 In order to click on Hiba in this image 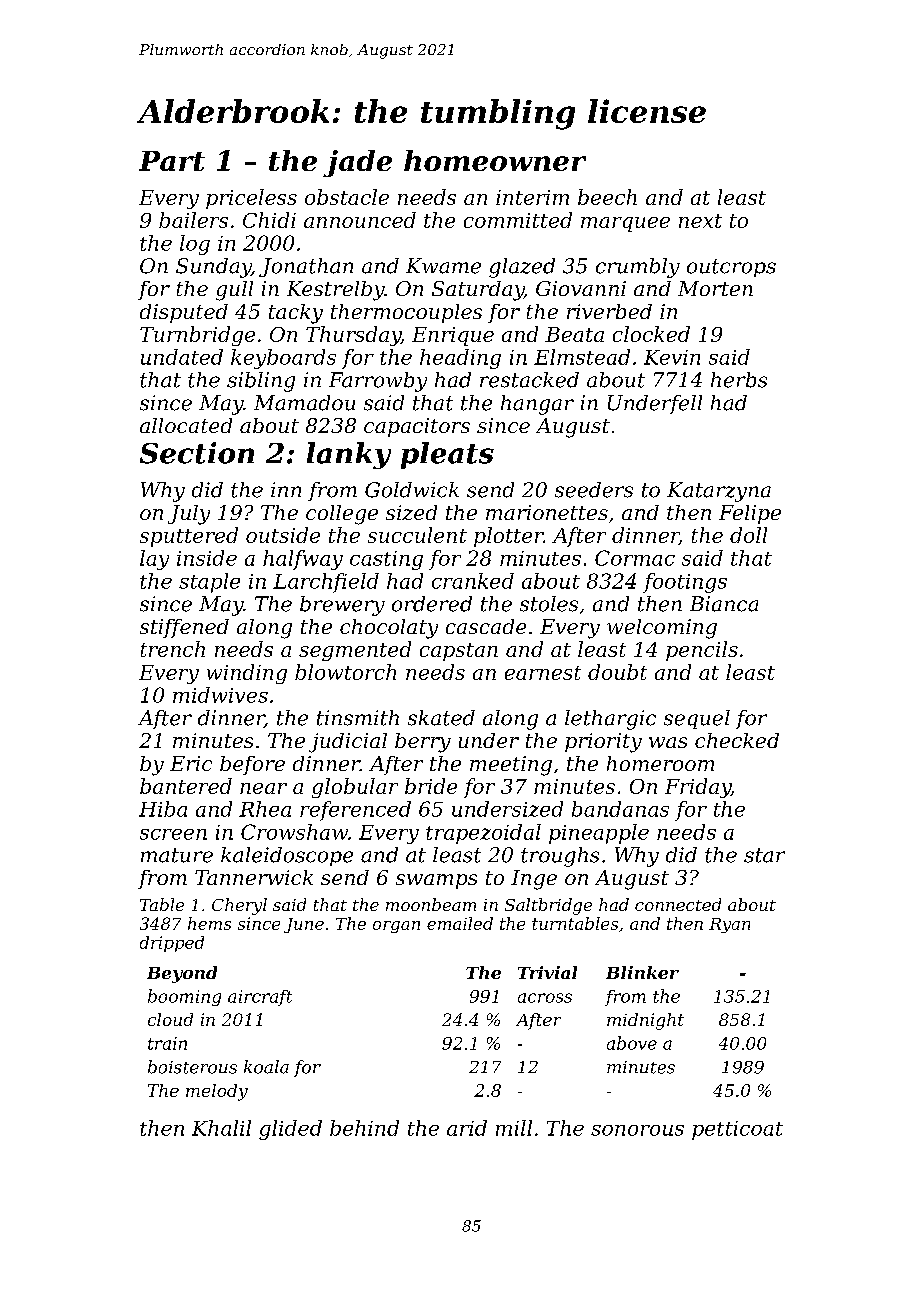, I will do `click(163, 809)`.
